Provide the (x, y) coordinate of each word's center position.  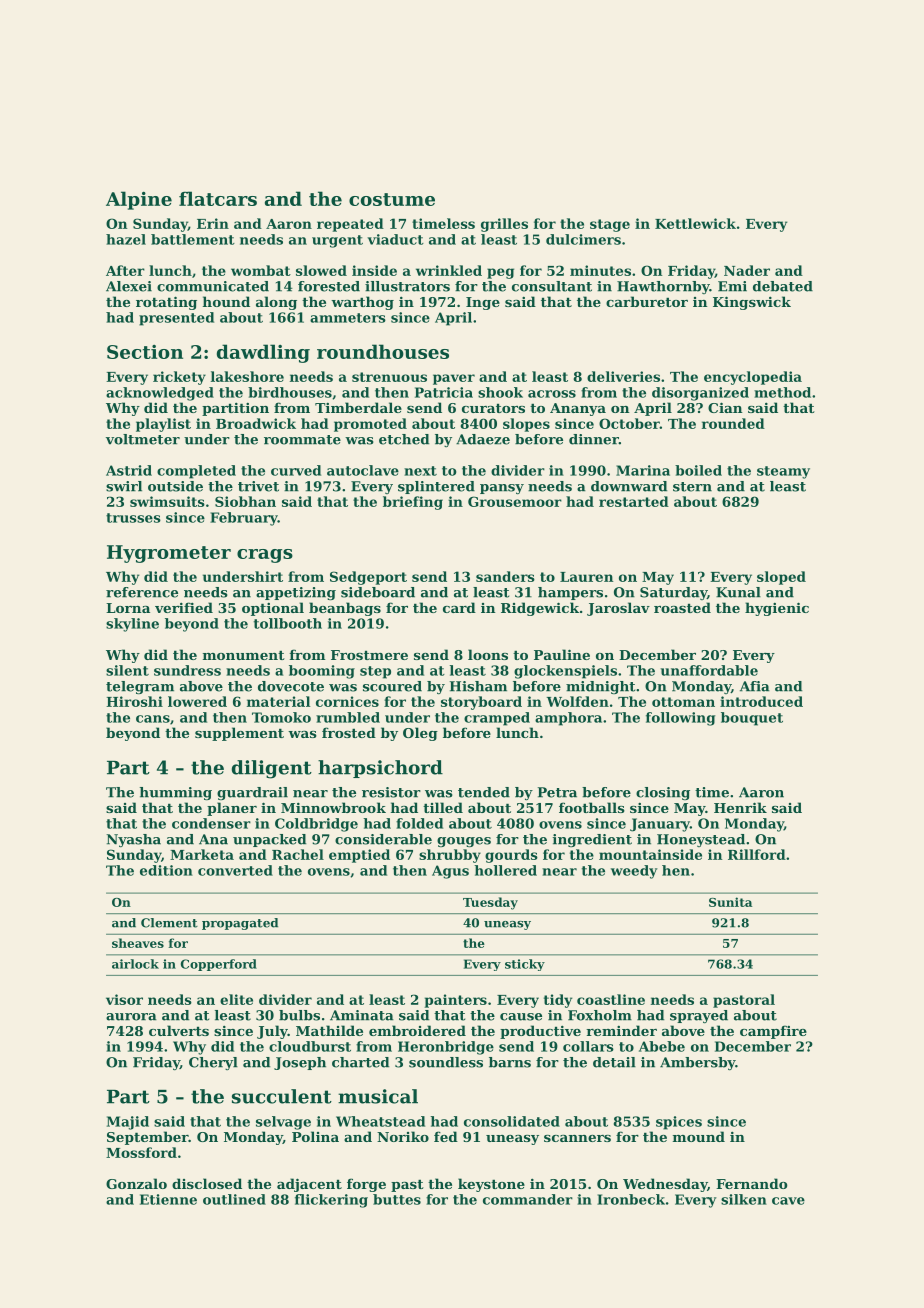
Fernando (751, 1183)
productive (540, 1032)
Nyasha (133, 840)
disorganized (700, 394)
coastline (611, 999)
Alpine (139, 200)
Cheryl (213, 1063)
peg (500, 273)
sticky (525, 965)
